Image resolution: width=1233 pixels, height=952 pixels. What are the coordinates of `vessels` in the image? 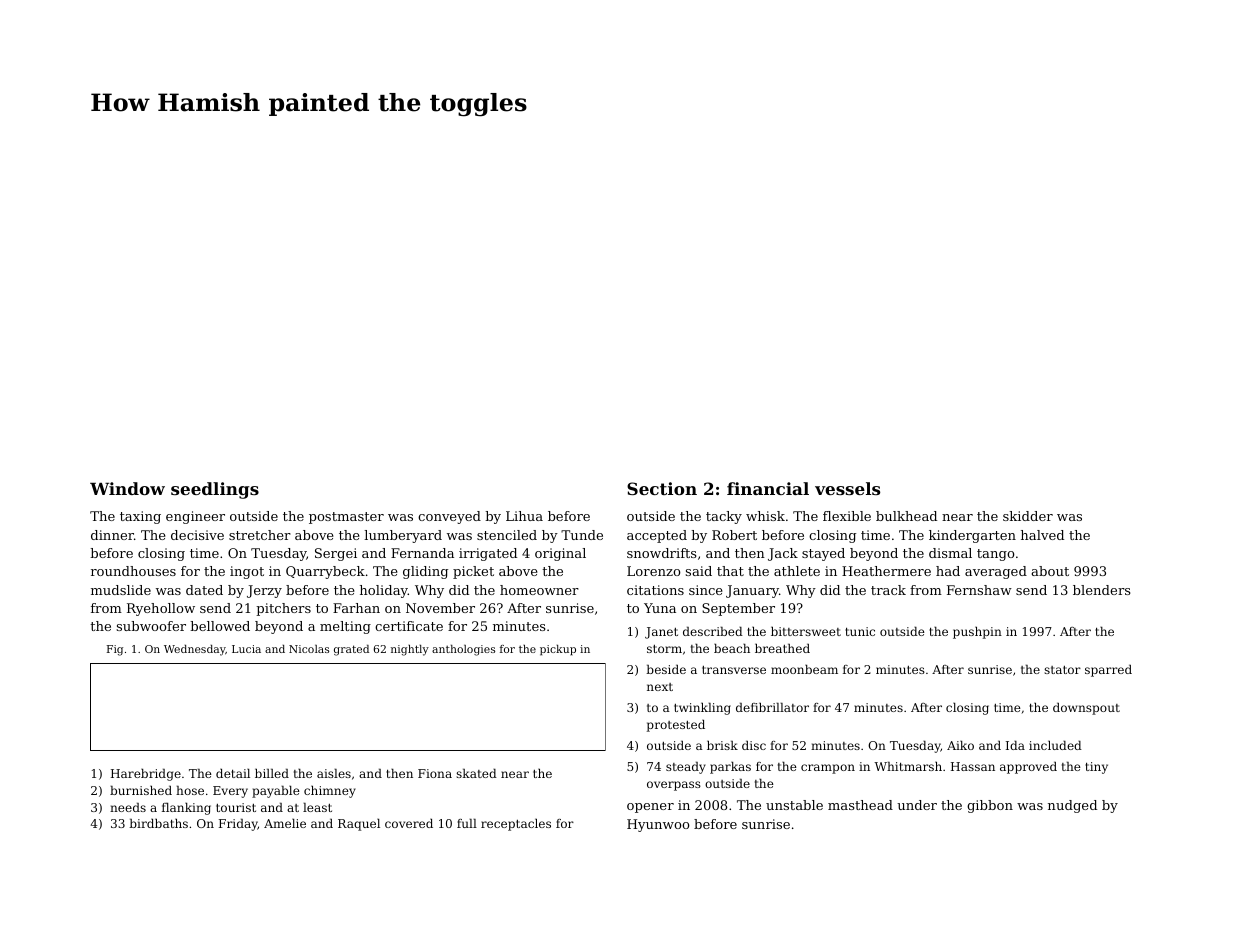 It's located at (847, 488).
